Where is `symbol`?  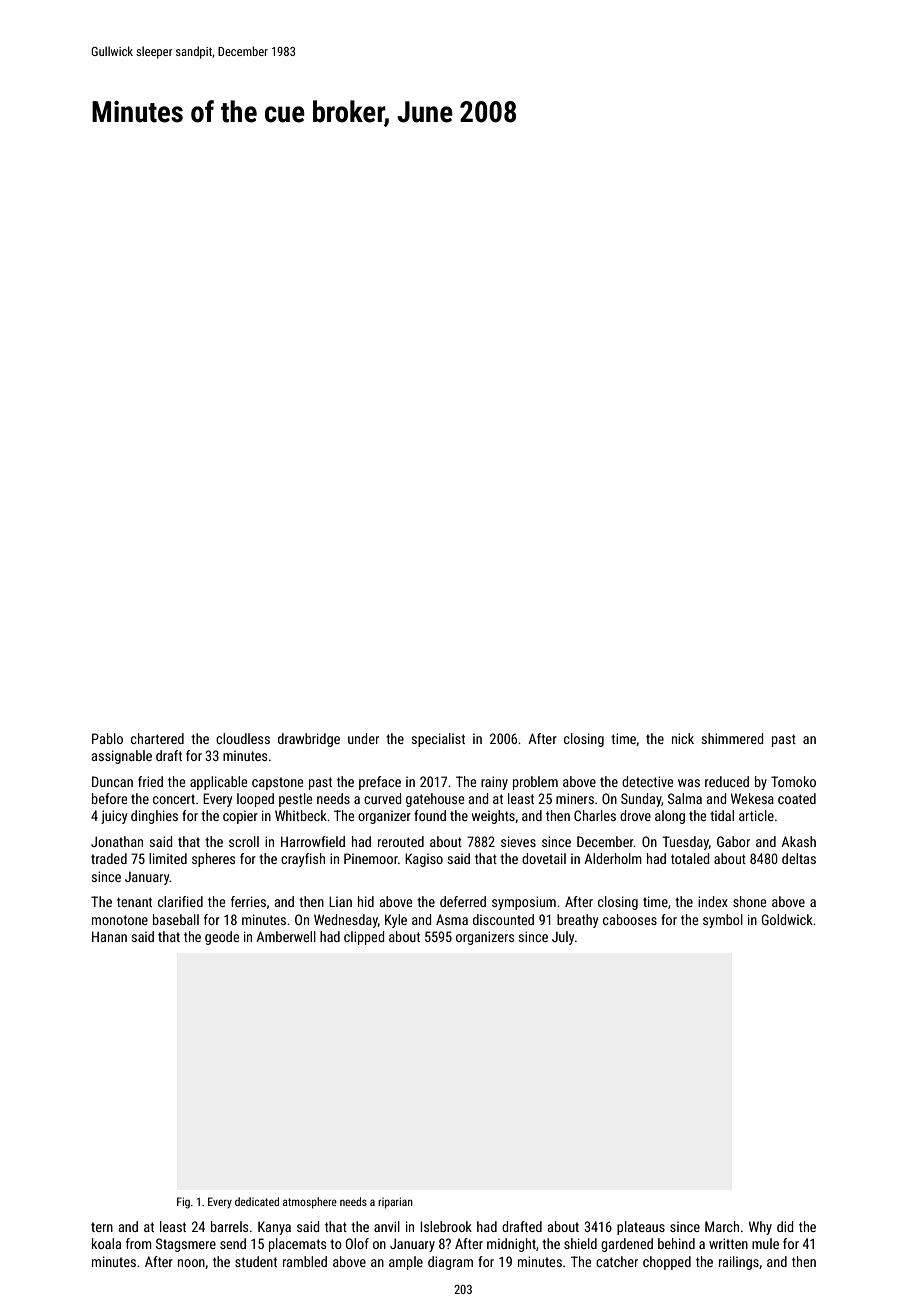
symbol is located at coordinates (723, 921).
